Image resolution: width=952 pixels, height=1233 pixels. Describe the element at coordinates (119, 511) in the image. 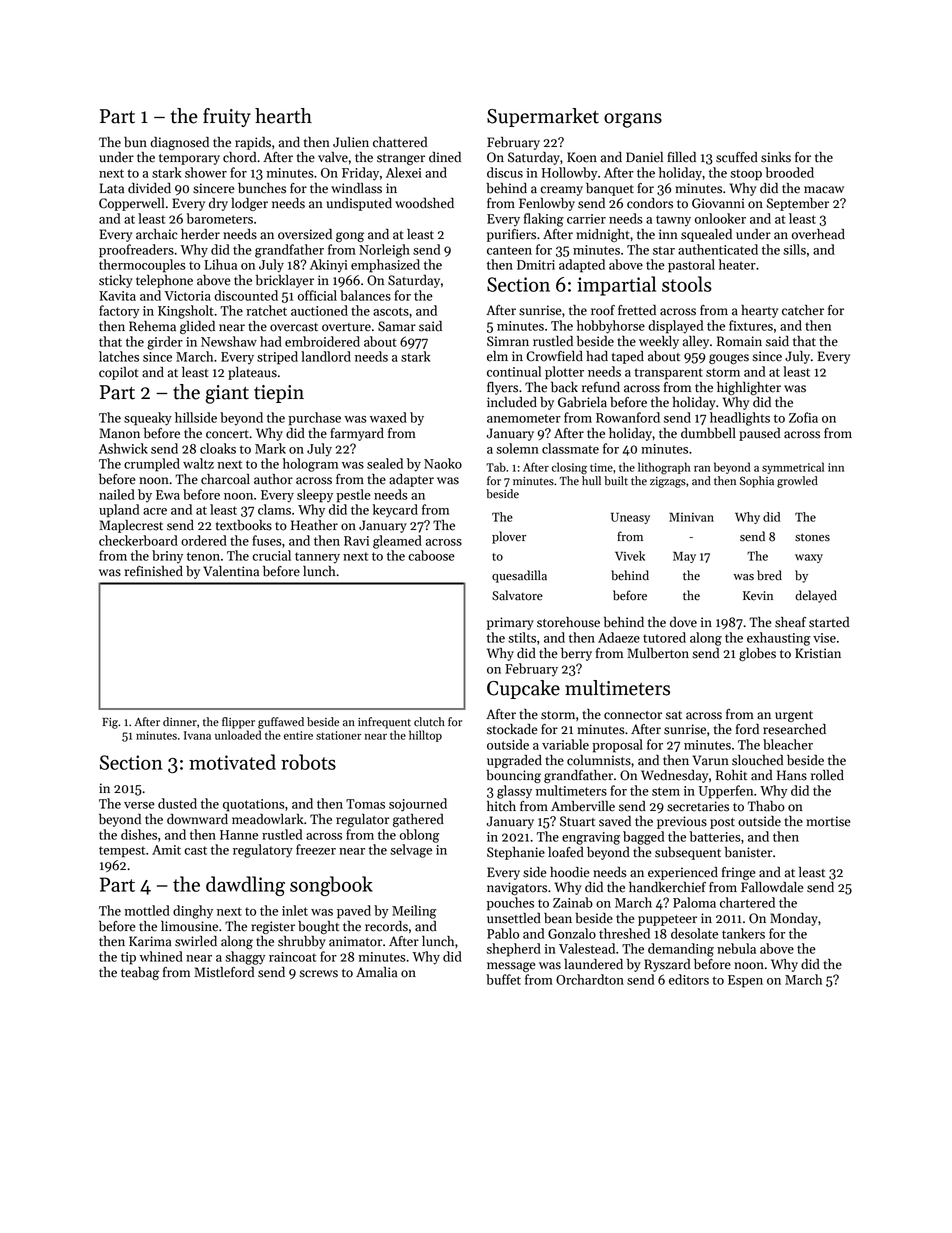

I see `upland` at that location.
